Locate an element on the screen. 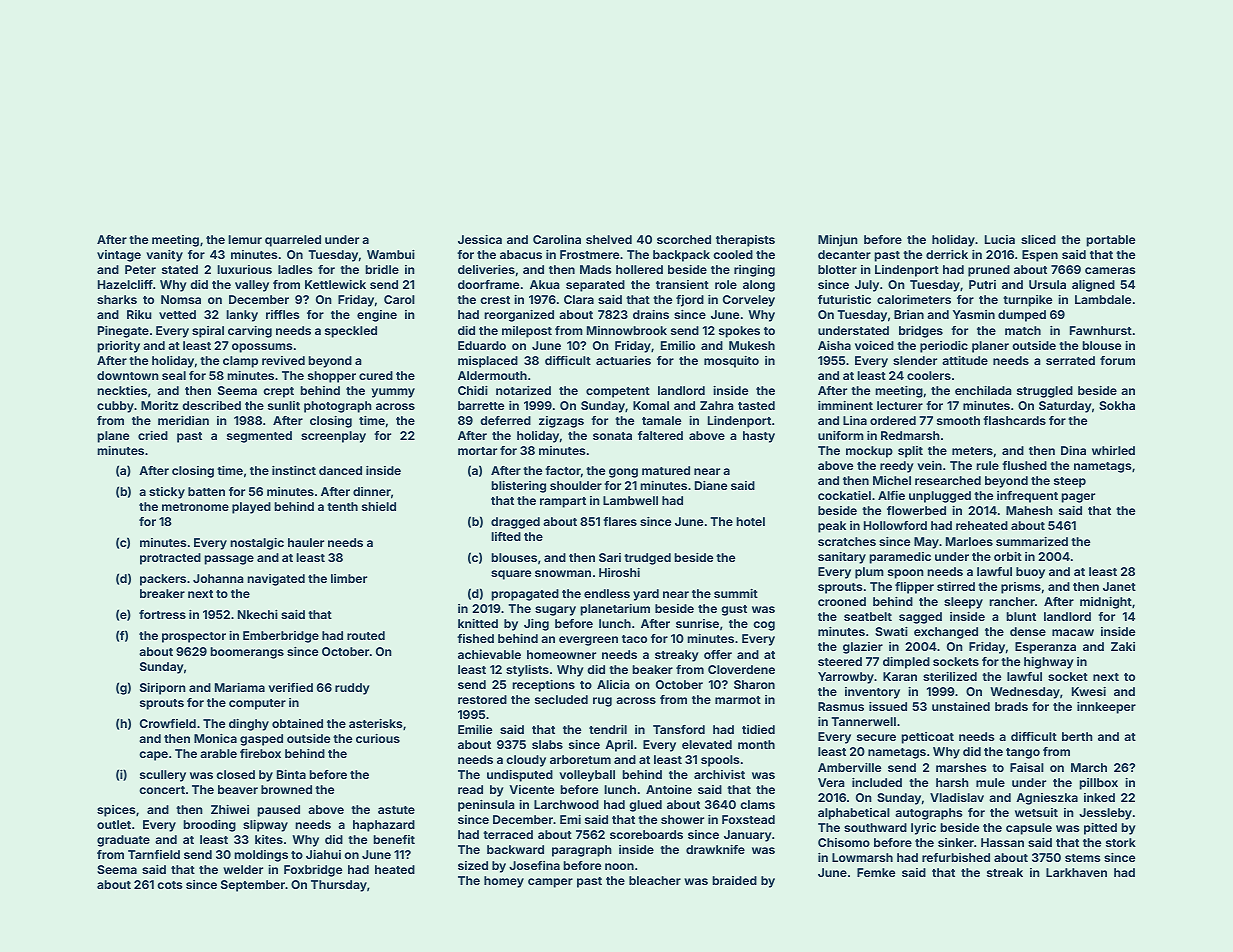 The image size is (1233, 952). routed is located at coordinates (366, 635).
